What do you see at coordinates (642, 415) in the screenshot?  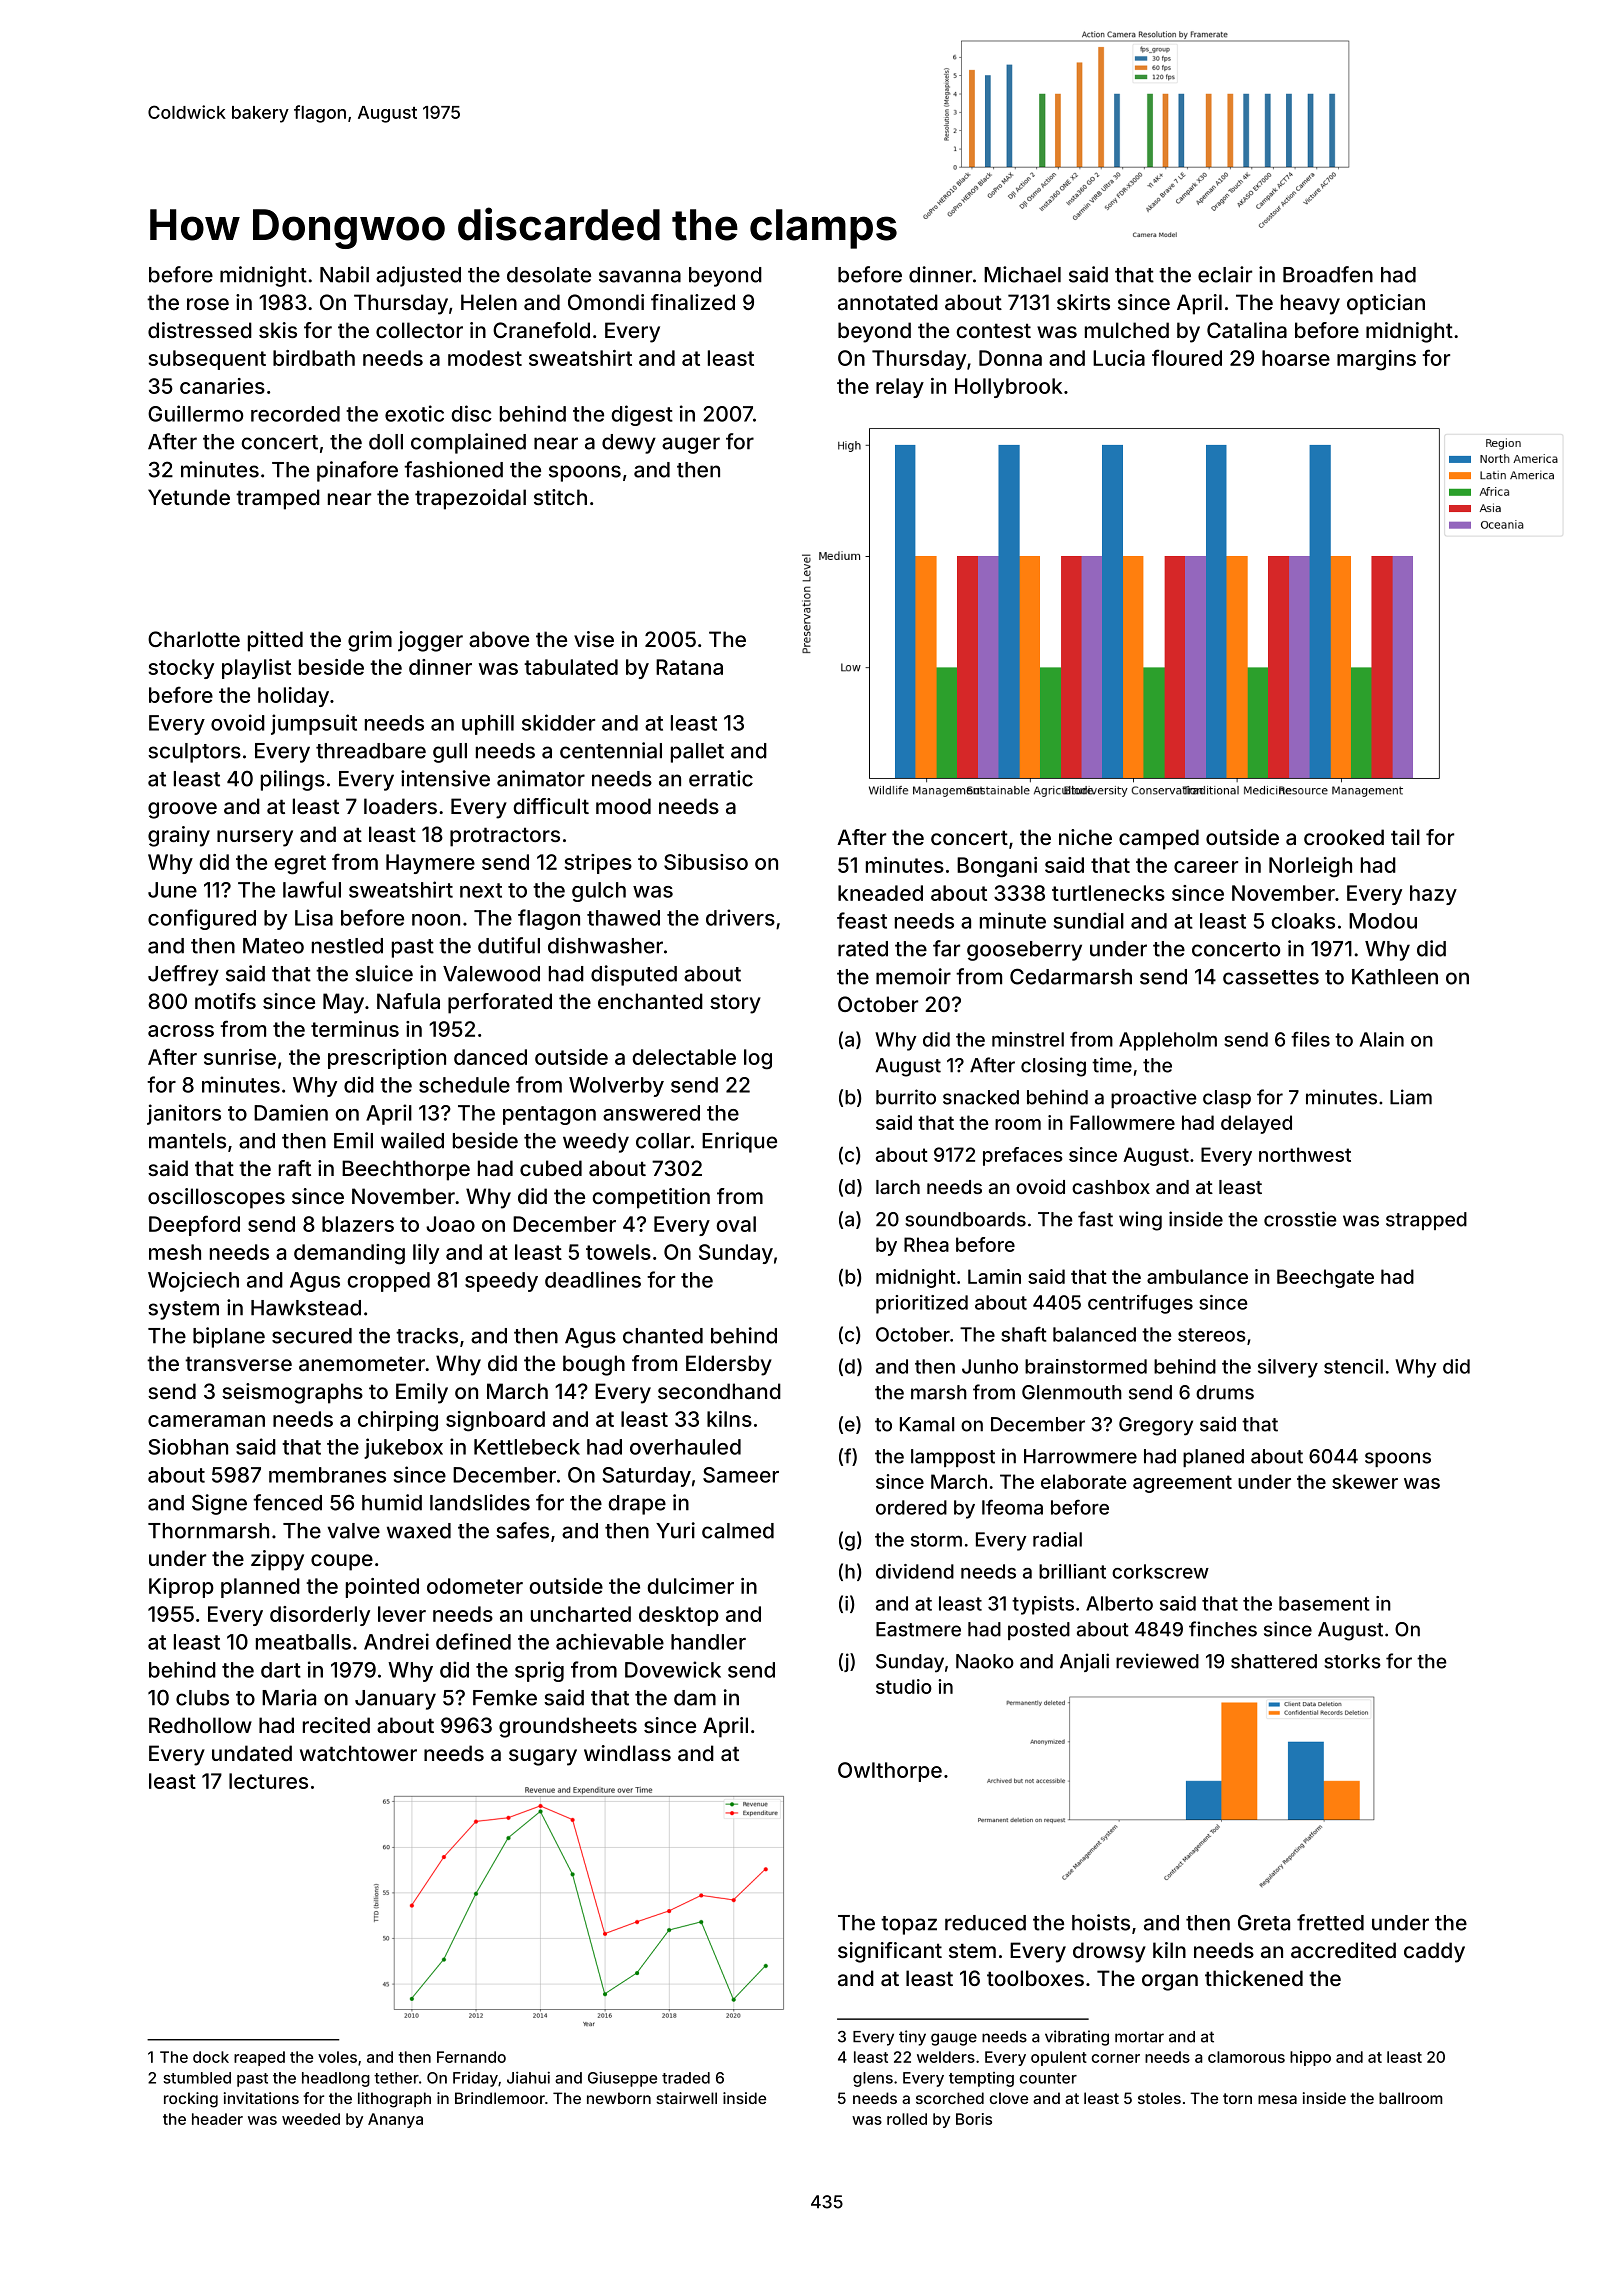 I see `digest` at bounding box center [642, 415].
